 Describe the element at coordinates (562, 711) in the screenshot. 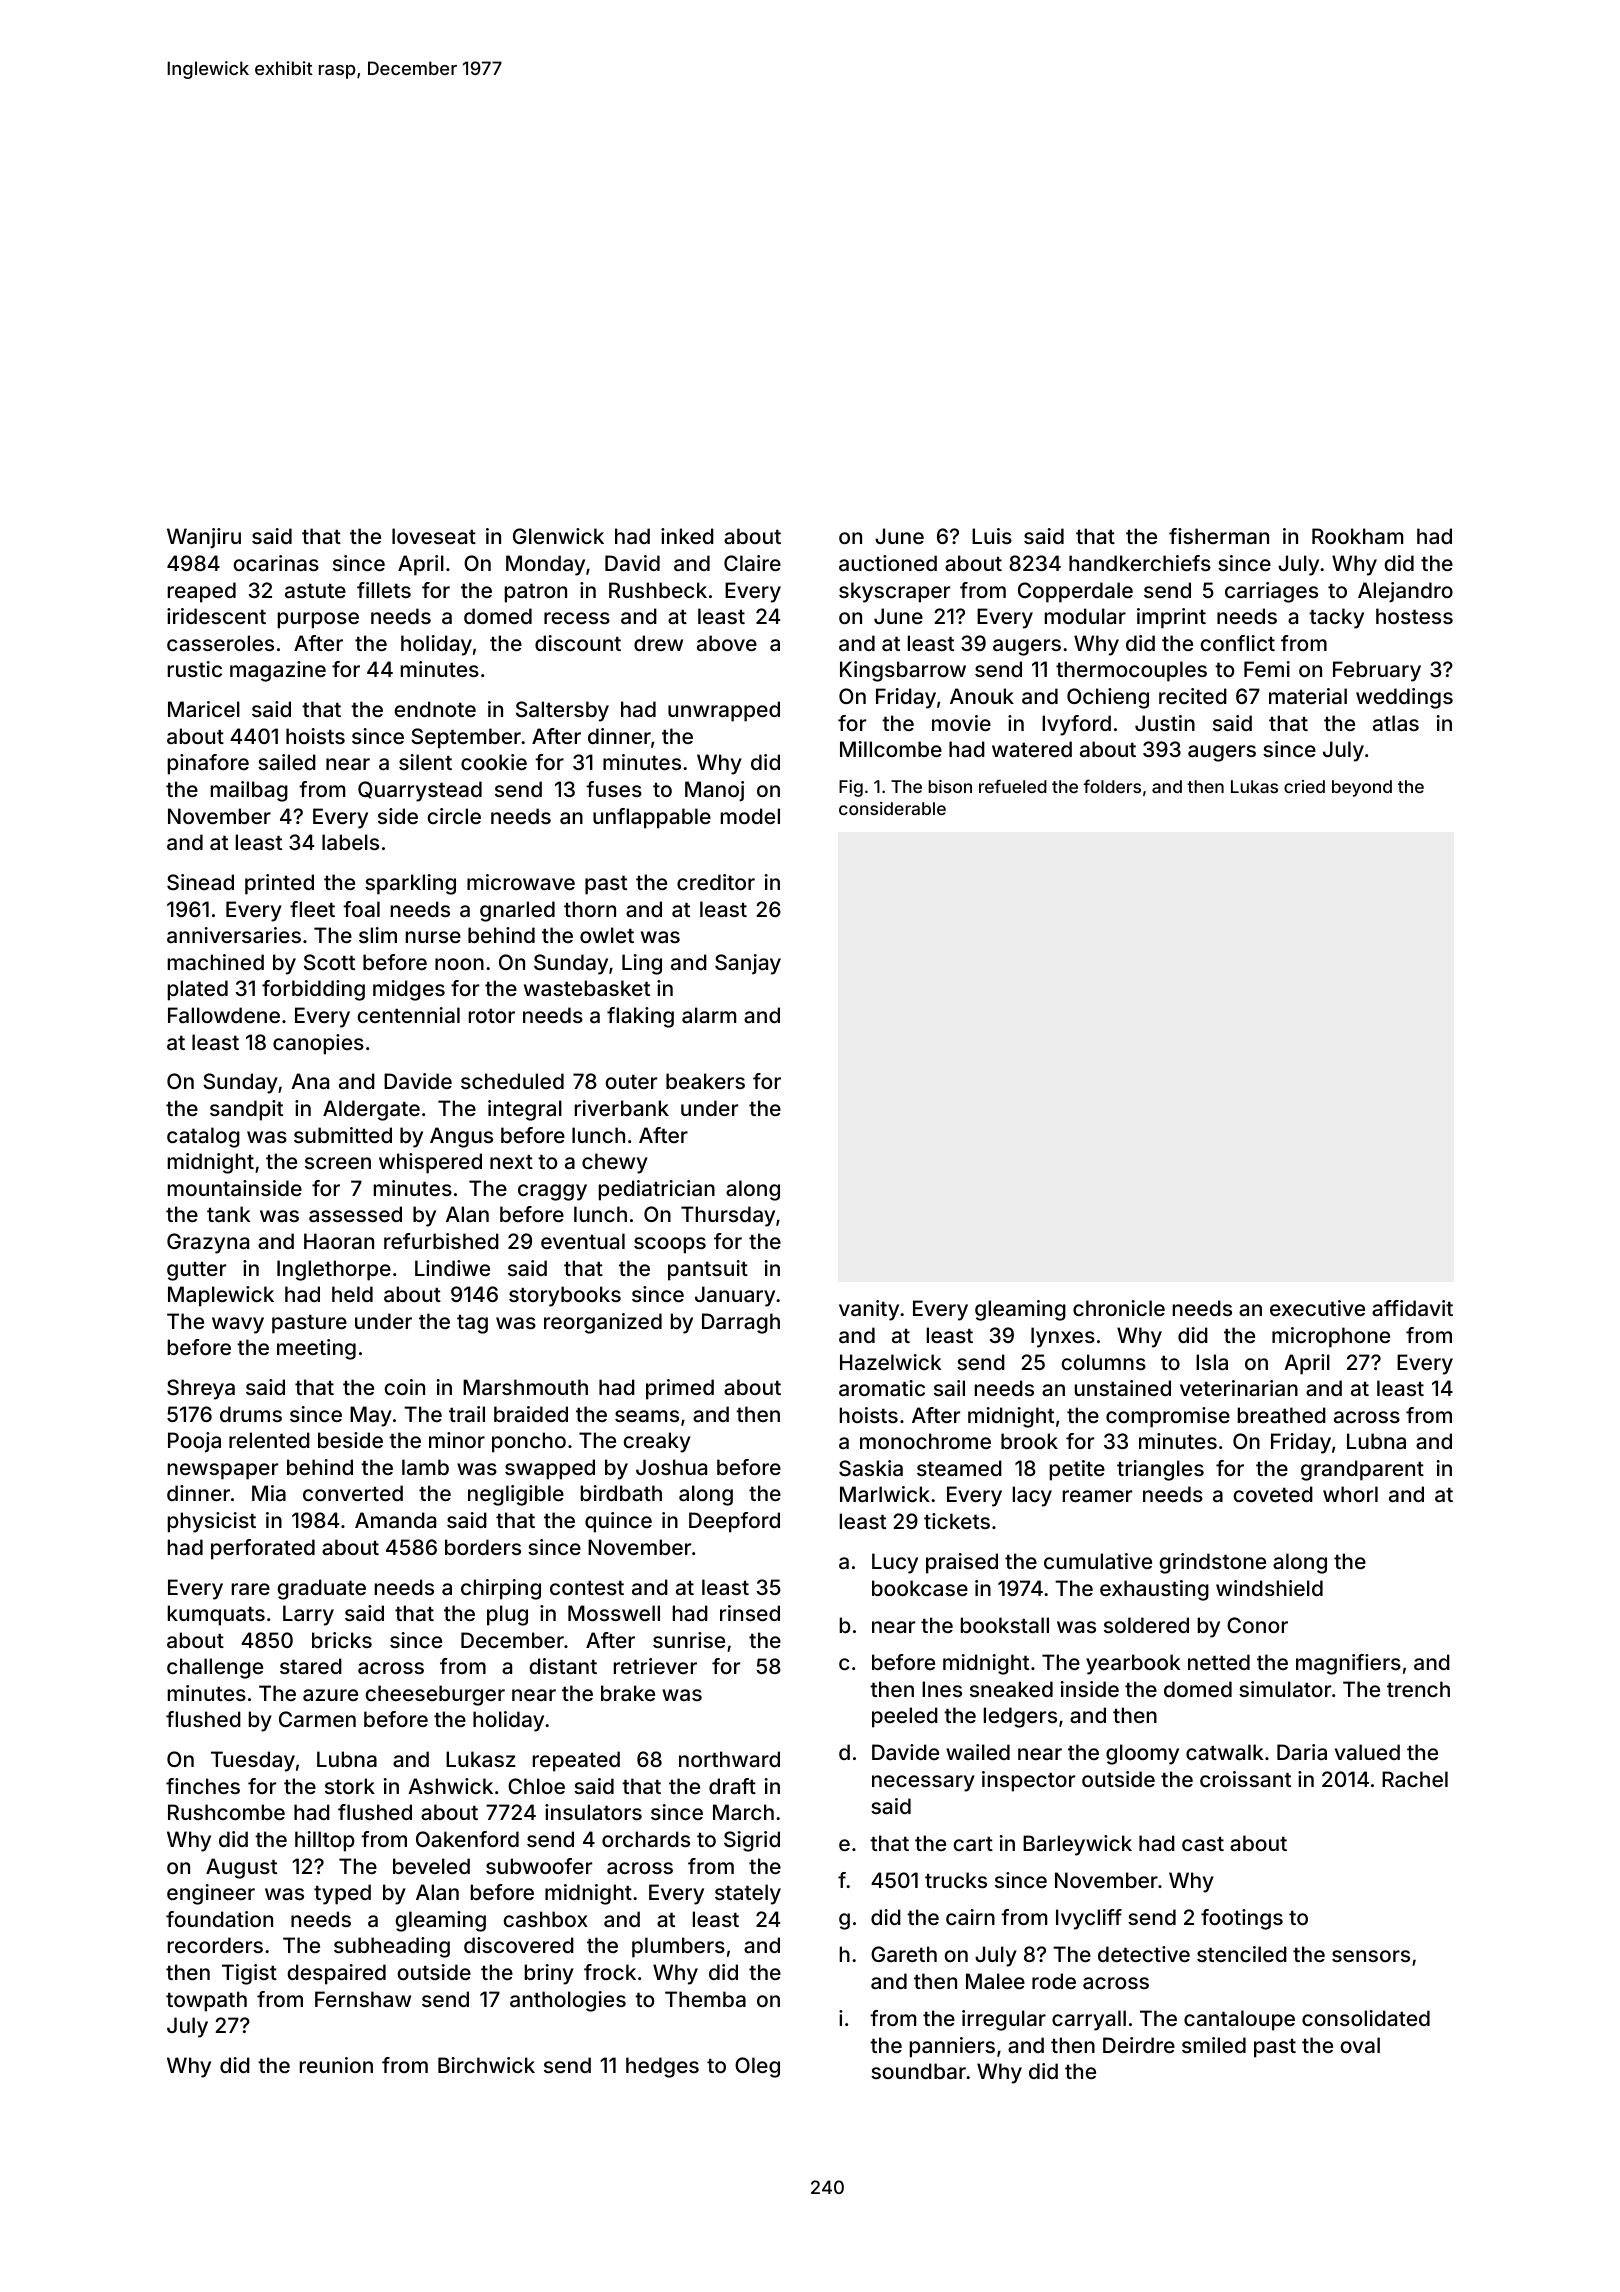

I see `Saltersby` at that location.
